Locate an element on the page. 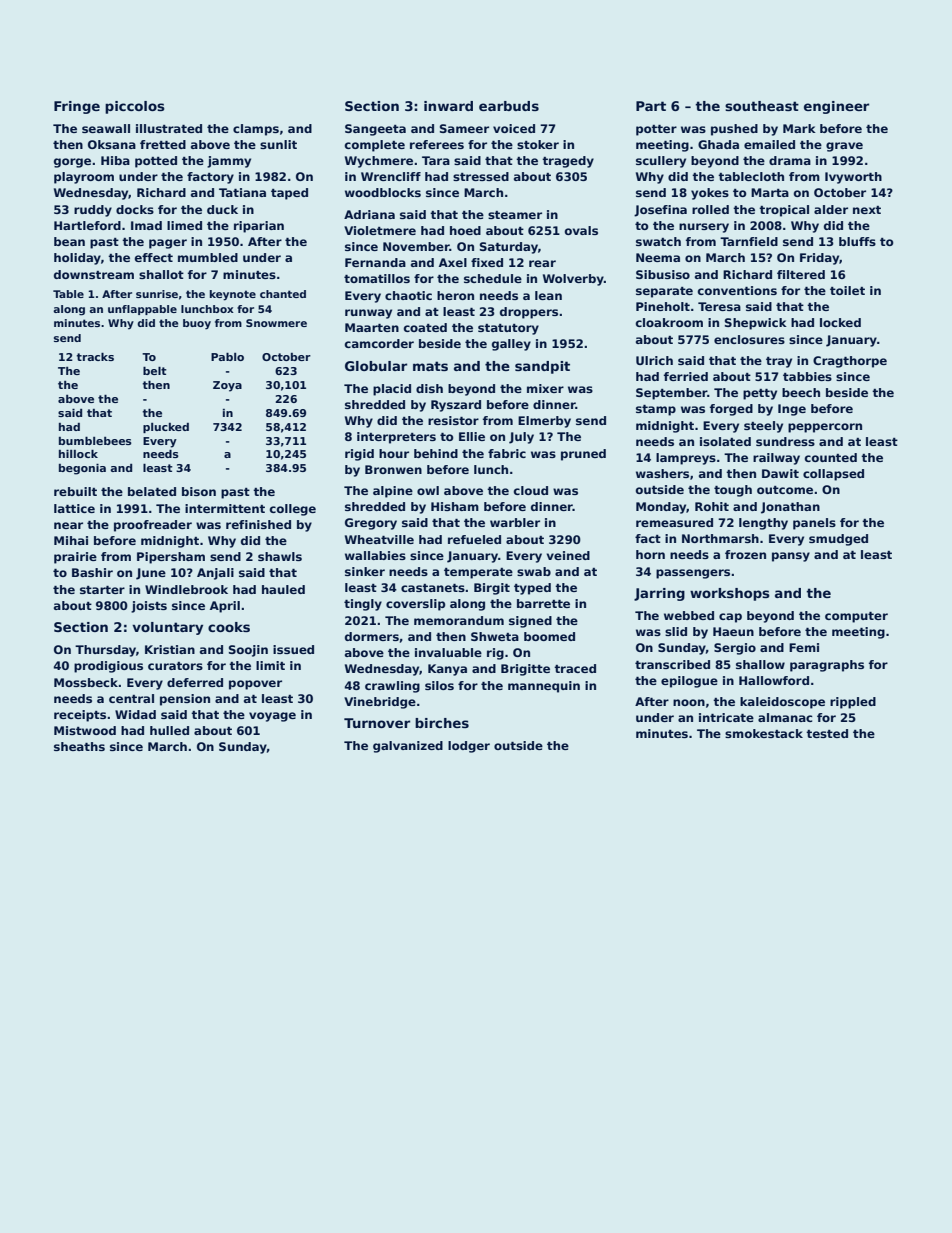 The width and height of the image is (952, 1233). Part is located at coordinates (651, 106).
